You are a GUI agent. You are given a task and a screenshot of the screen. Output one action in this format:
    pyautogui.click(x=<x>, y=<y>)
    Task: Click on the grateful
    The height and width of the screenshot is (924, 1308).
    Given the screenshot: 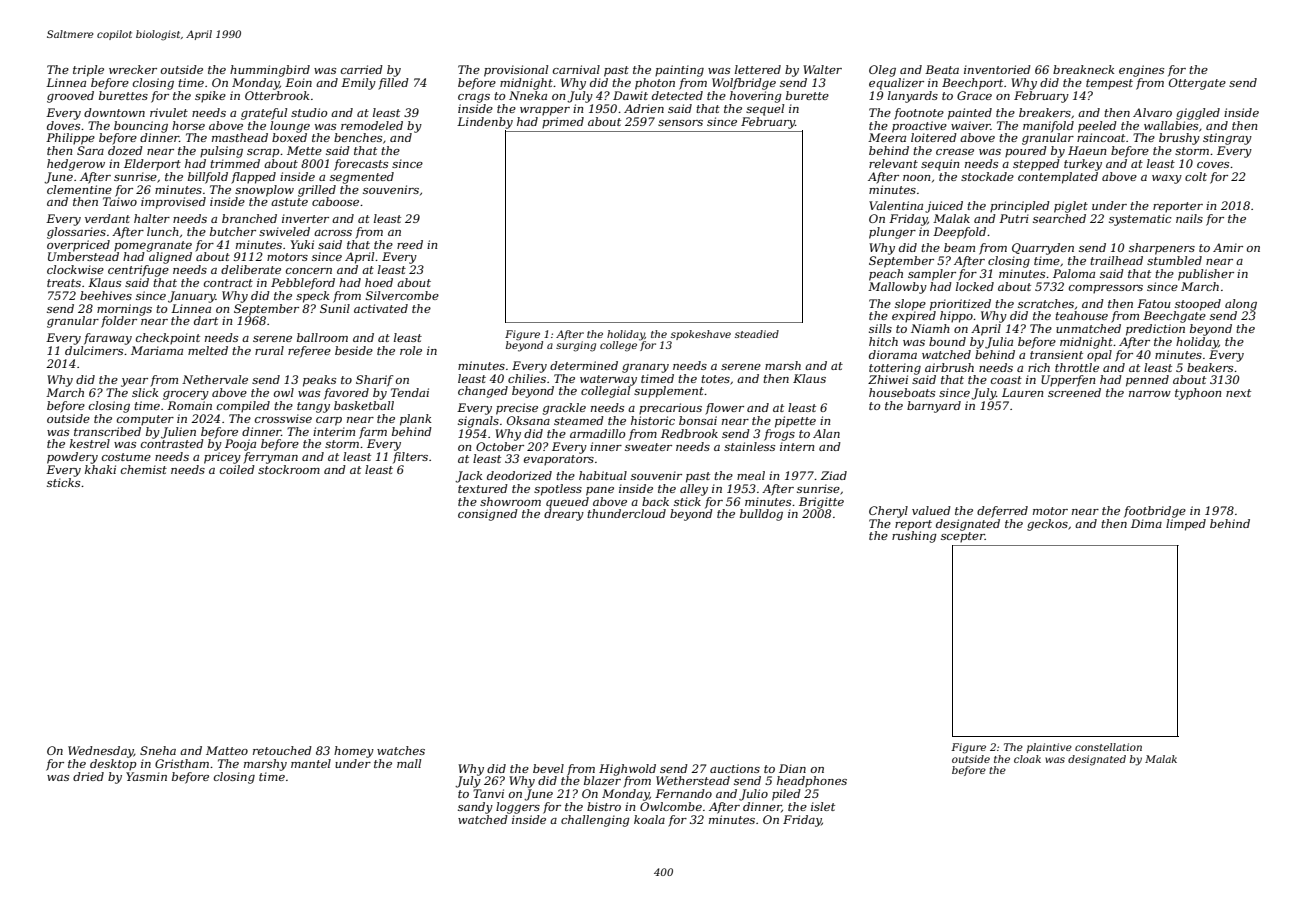 What is the action you would take?
    pyautogui.click(x=264, y=114)
